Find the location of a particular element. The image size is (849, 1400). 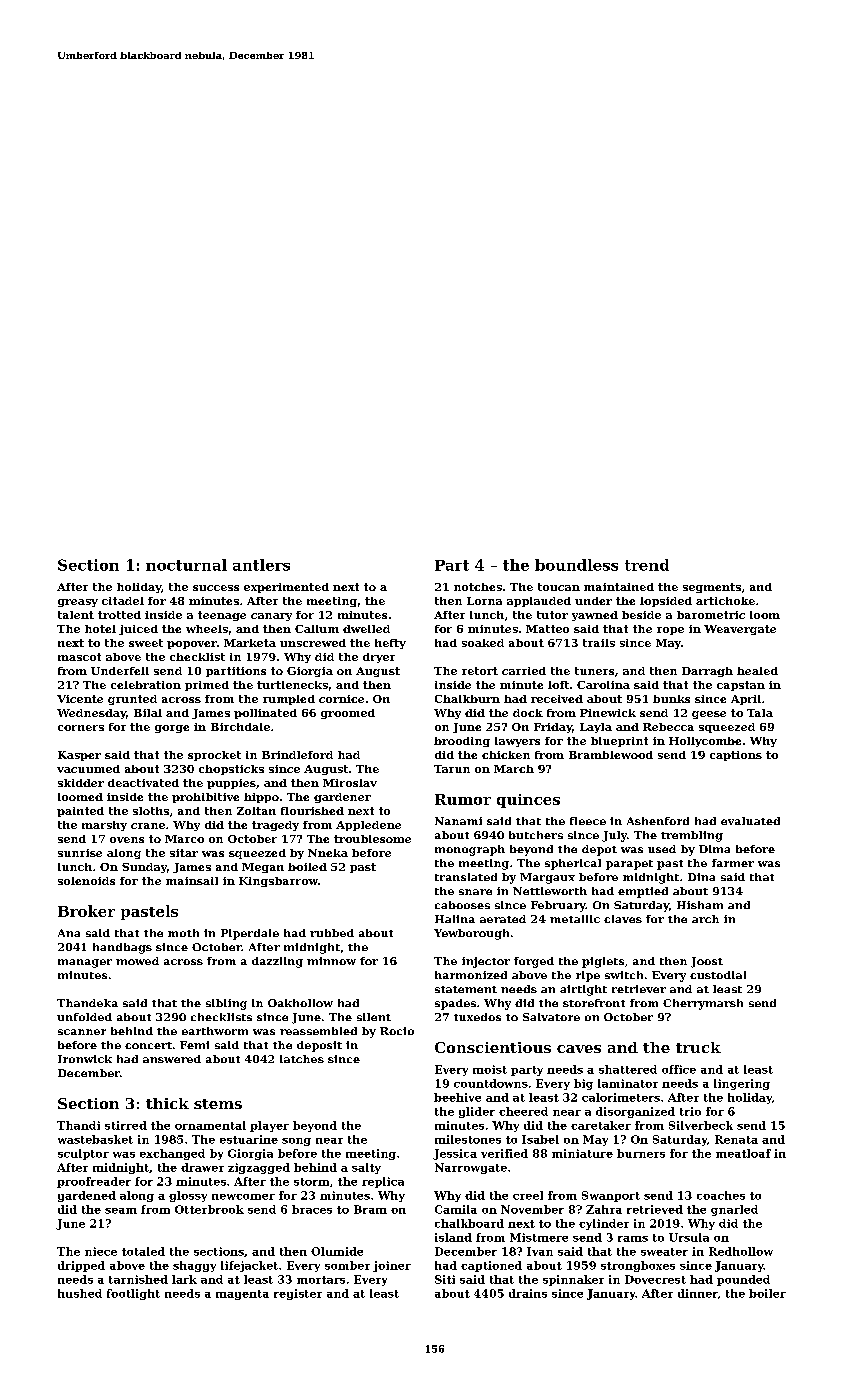

moth is located at coordinates (183, 933).
